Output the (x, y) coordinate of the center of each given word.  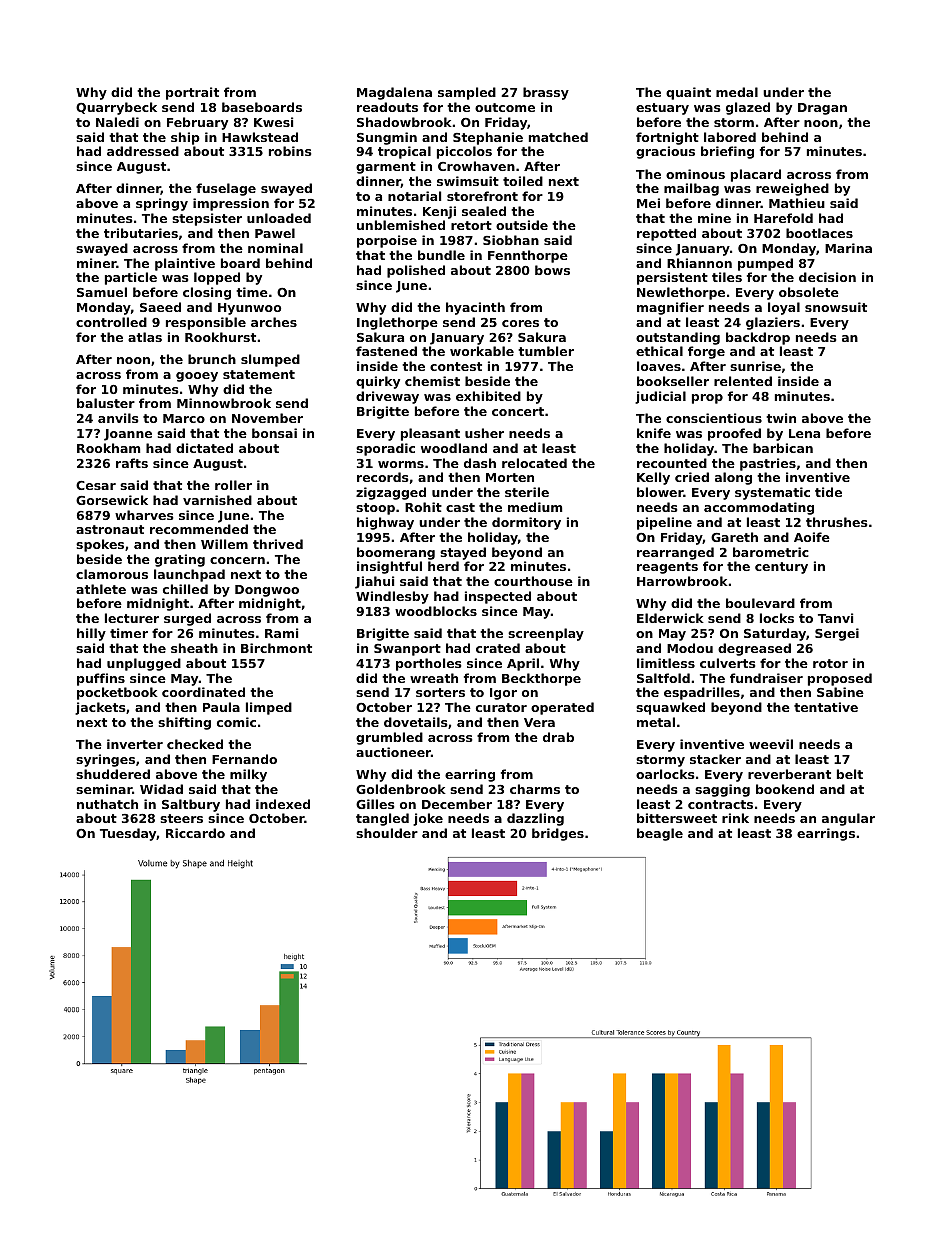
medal (737, 92)
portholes (428, 664)
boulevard (760, 603)
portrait (192, 93)
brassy (546, 93)
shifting (184, 723)
